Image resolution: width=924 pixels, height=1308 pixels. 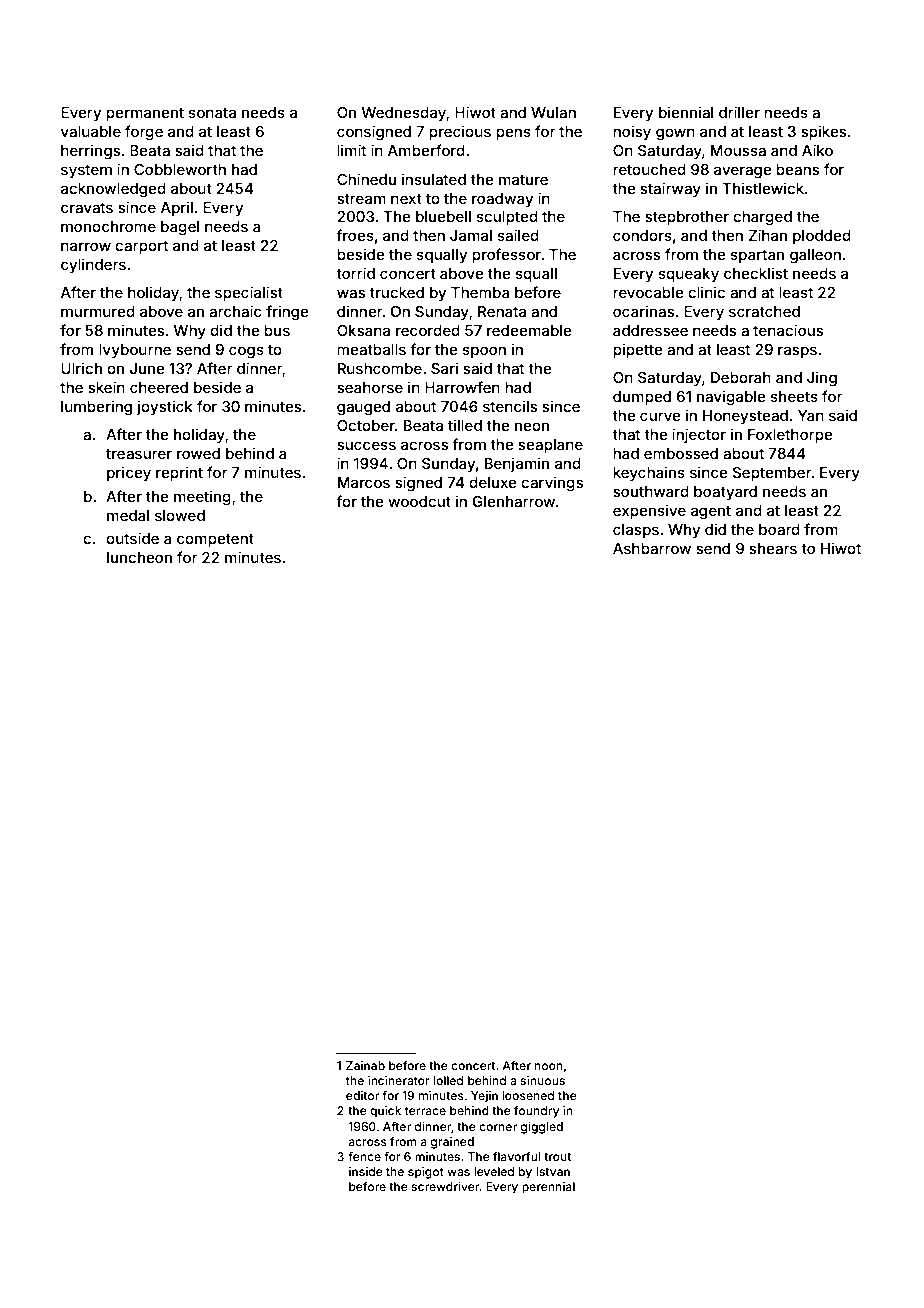 I want to click on stairway, so click(x=670, y=189).
